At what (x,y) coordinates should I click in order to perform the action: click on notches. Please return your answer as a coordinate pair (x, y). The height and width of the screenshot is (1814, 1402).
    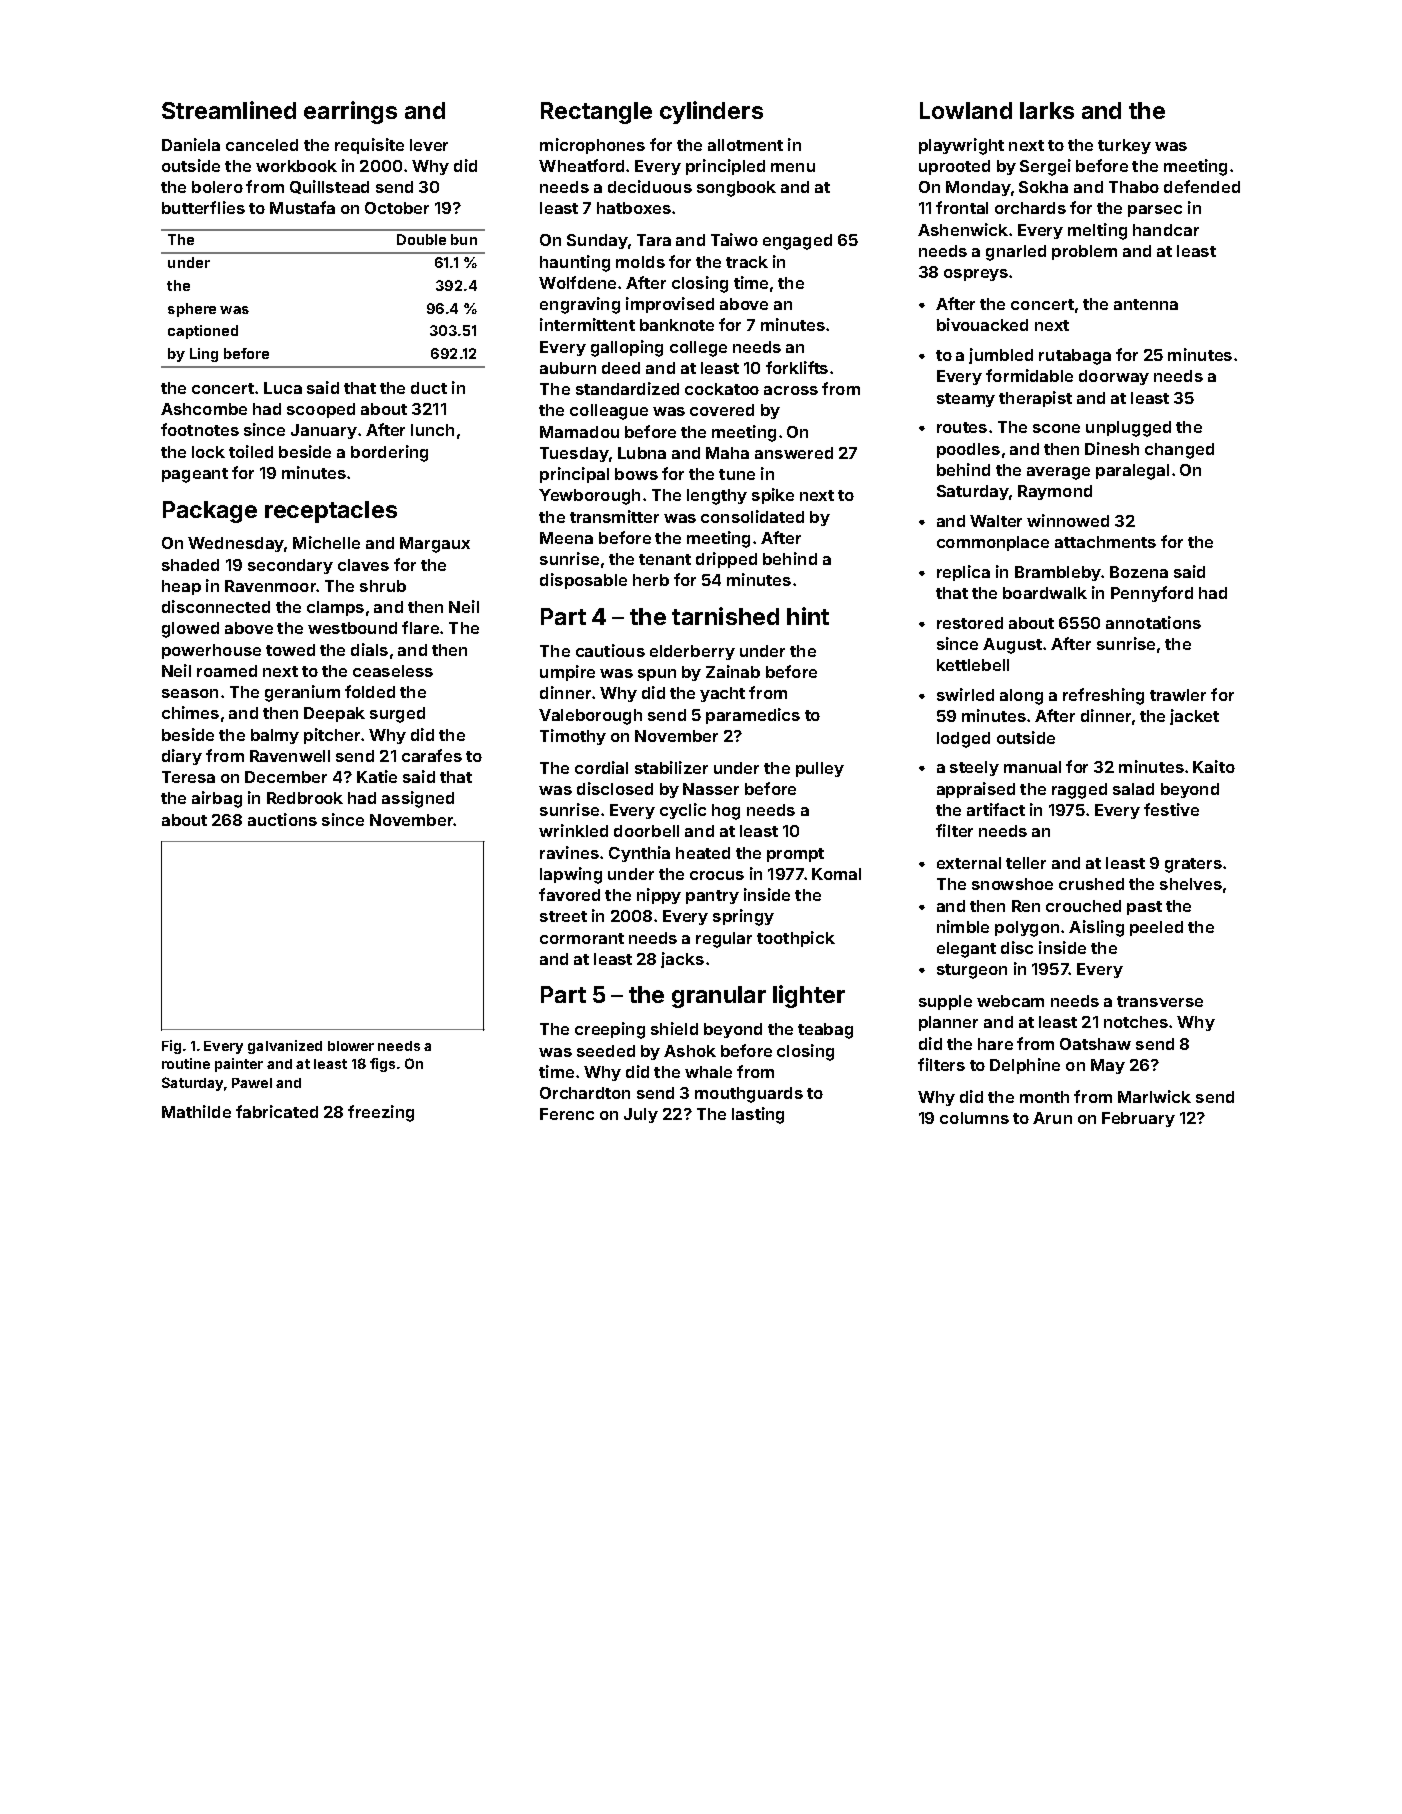
    Looking at the image, I should click on (1136, 1022).
